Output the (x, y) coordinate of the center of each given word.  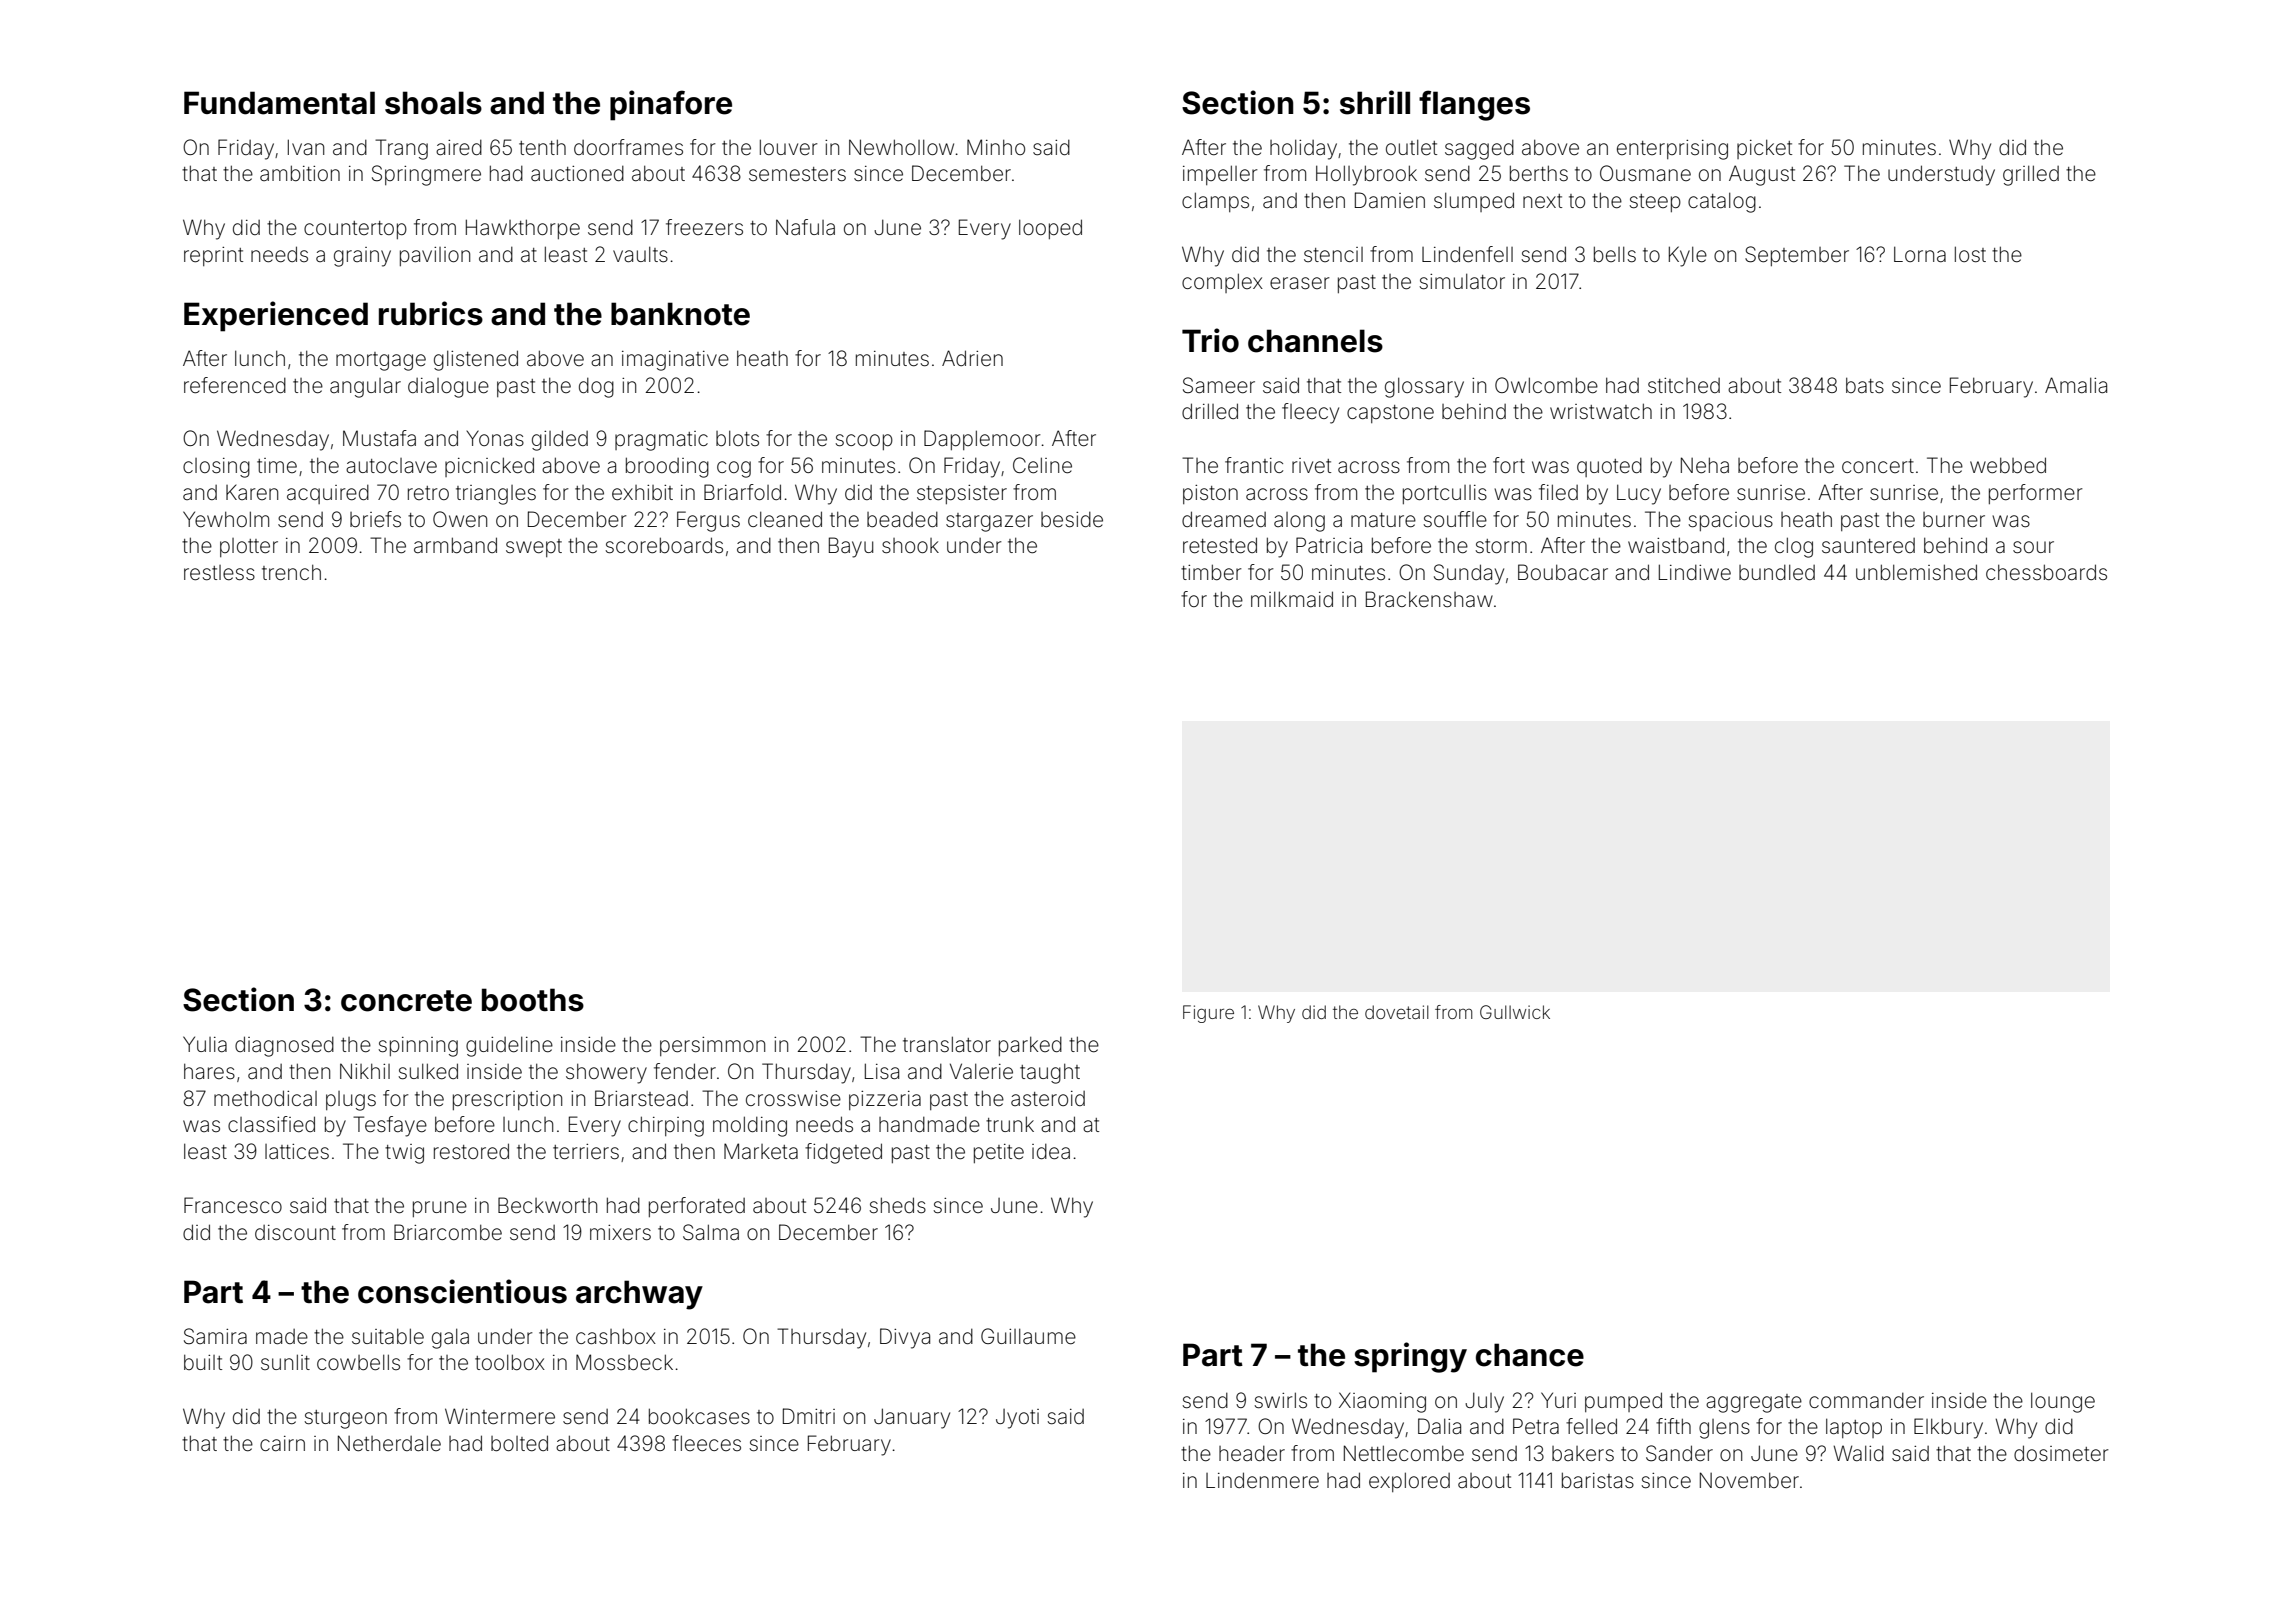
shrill (1375, 102)
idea (1051, 1152)
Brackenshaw (1429, 599)
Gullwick (1515, 1012)
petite (999, 1153)
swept (534, 548)
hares (209, 1071)
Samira (215, 1336)
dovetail (1397, 1012)
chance (1530, 1355)
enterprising (1672, 150)
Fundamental (279, 103)
